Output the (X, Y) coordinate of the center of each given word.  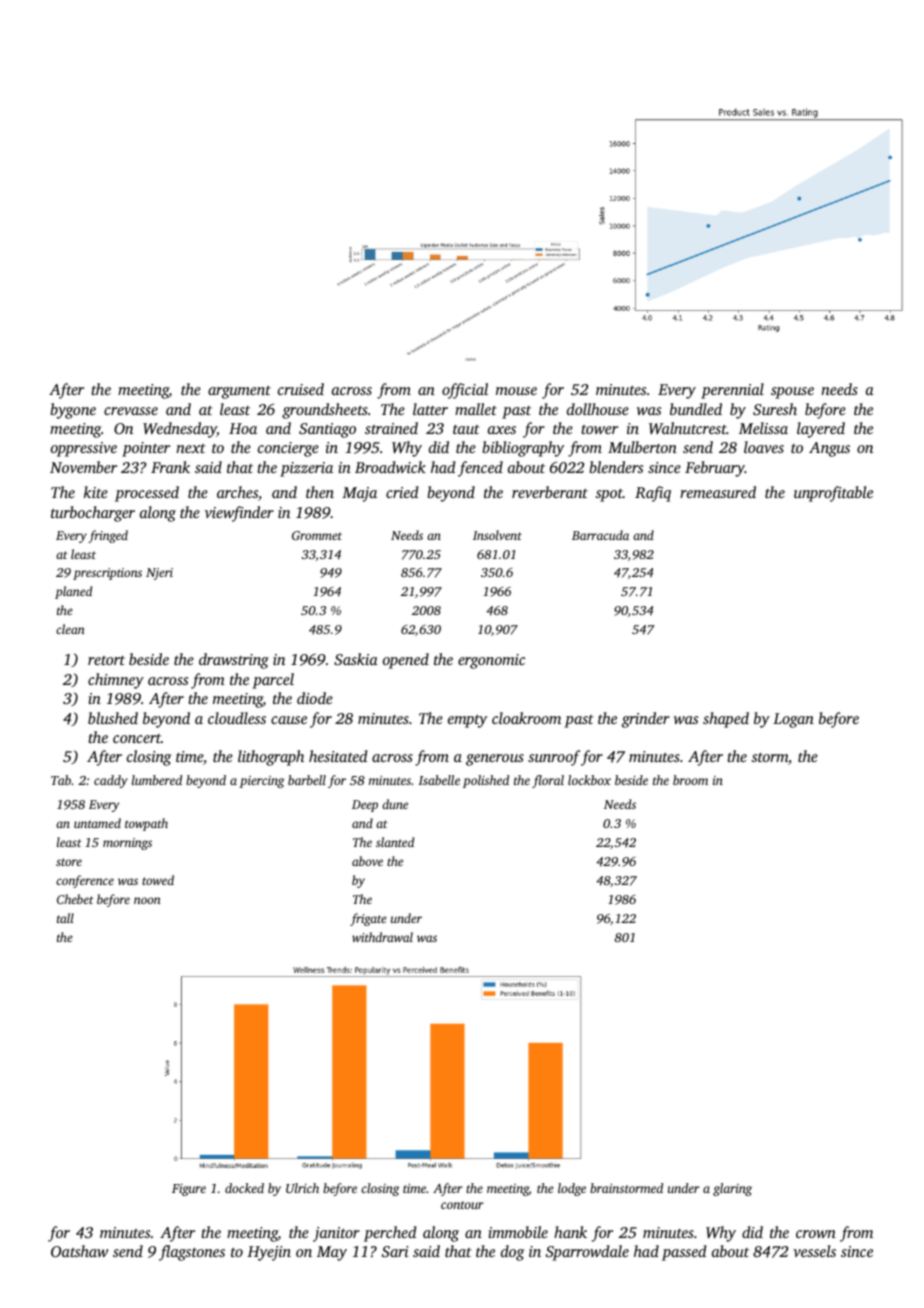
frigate (368, 919)
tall (65, 918)
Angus (829, 449)
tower (599, 429)
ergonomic (491, 661)
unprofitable (833, 494)
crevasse (131, 411)
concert (137, 738)
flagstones (192, 1253)
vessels (814, 1251)
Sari (395, 1251)
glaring (732, 1189)
